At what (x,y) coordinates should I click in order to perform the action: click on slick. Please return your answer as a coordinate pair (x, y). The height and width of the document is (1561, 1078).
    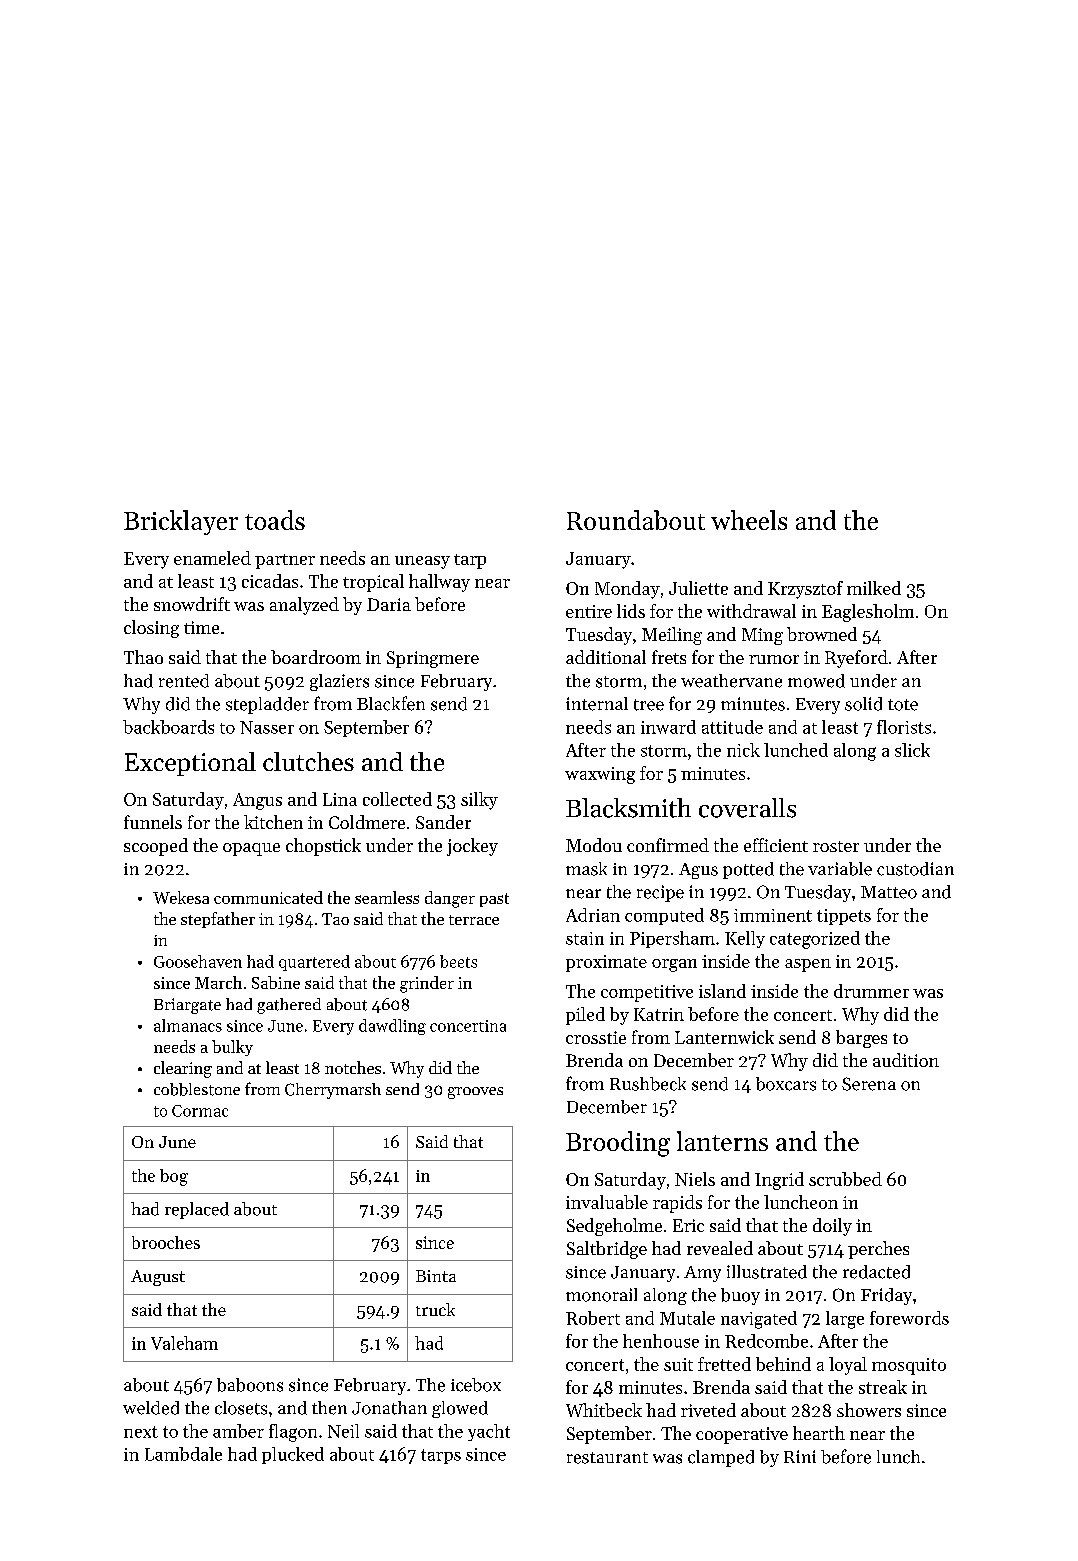
    Looking at the image, I should click on (912, 750).
